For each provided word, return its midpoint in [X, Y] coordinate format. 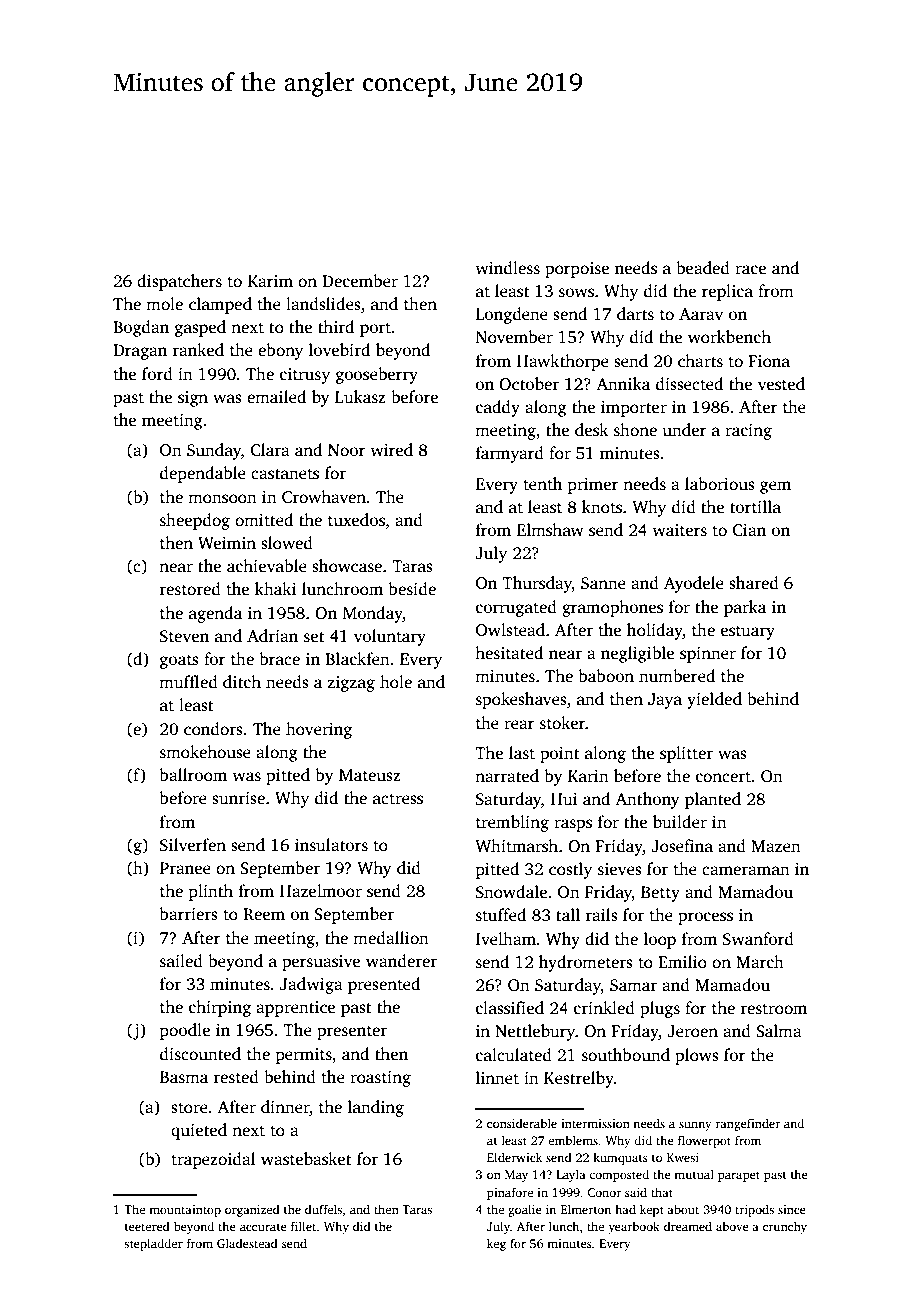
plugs [660, 1009]
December [360, 281]
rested [236, 1077]
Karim [270, 281]
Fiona [769, 361]
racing [748, 432]
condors [213, 729]
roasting [380, 1079]
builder [680, 822]
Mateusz [370, 775]
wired [391, 450]
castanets [285, 474]
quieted [199, 1131]
